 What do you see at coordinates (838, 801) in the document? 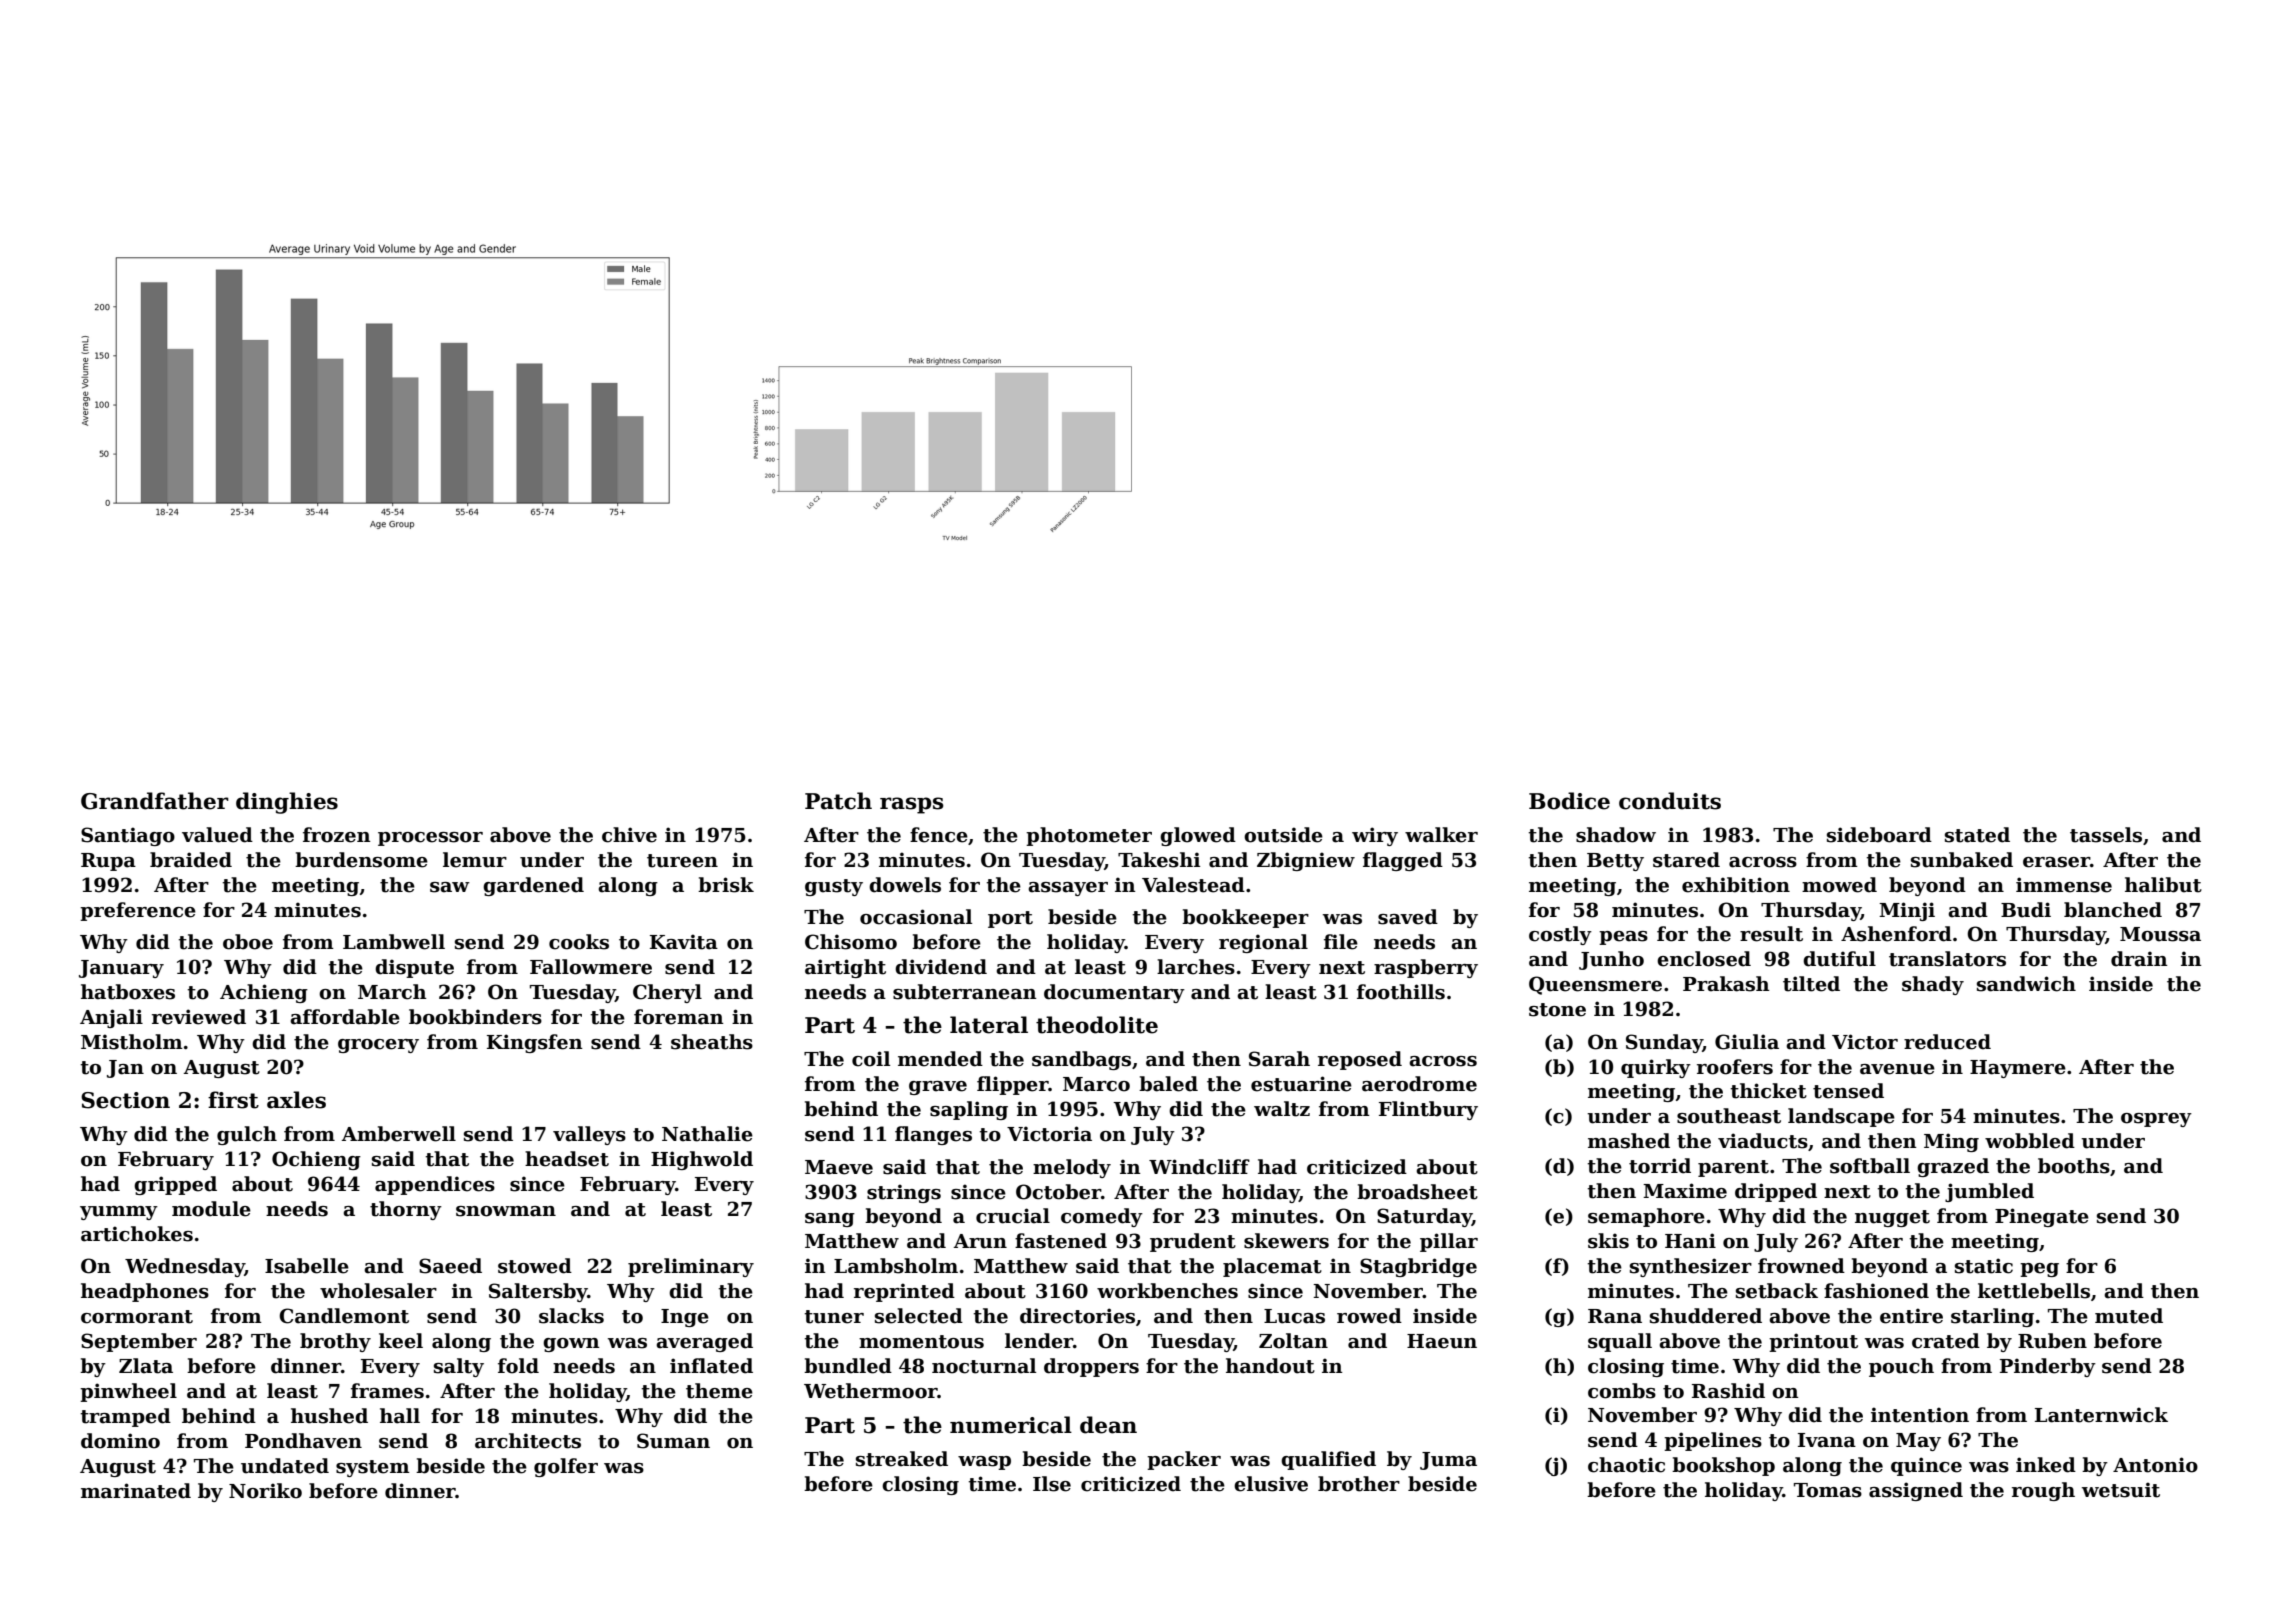
I see `Patch` at bounding box center [838, 801].
